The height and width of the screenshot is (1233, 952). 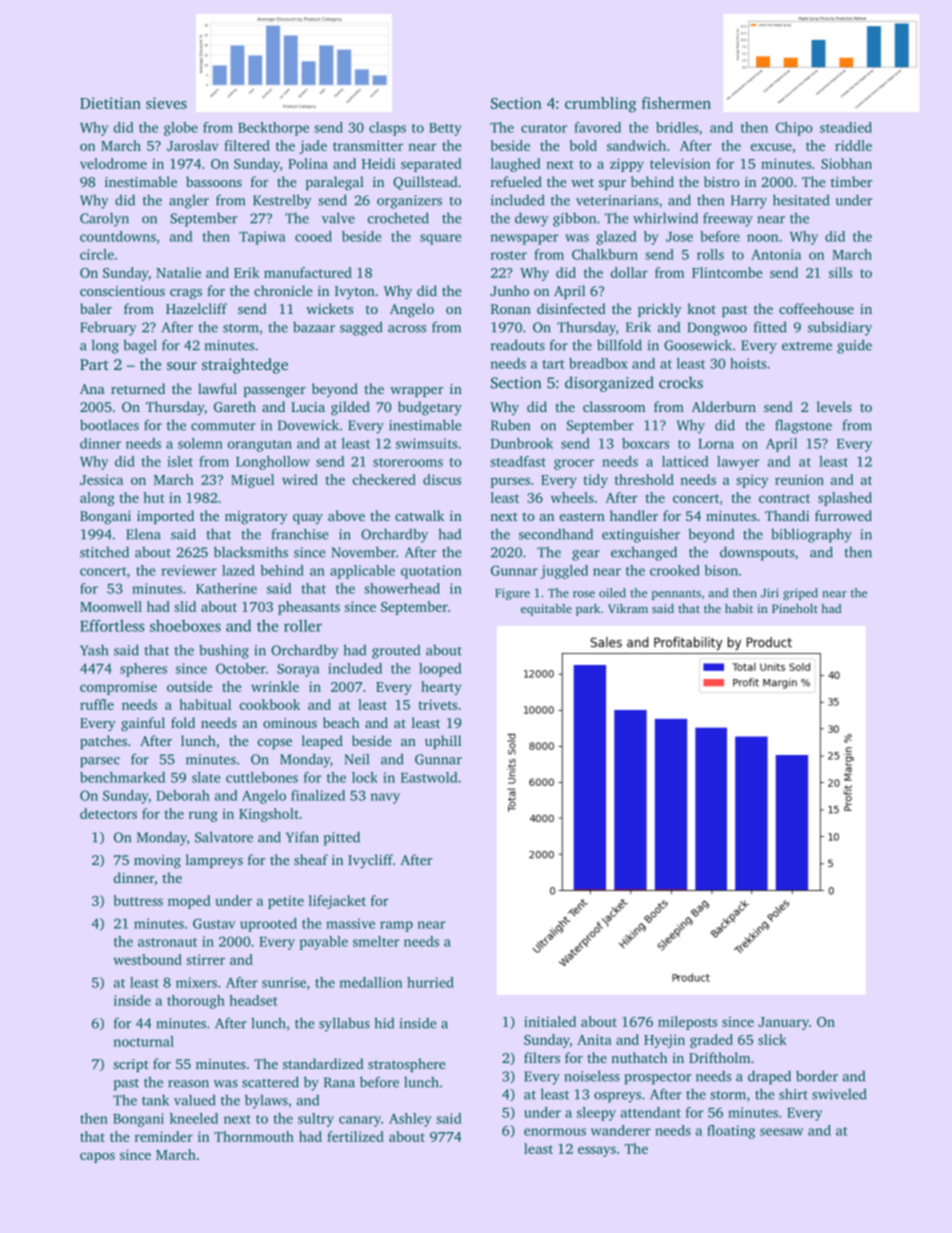 I want to click on square, so click(x=441, y=239).
